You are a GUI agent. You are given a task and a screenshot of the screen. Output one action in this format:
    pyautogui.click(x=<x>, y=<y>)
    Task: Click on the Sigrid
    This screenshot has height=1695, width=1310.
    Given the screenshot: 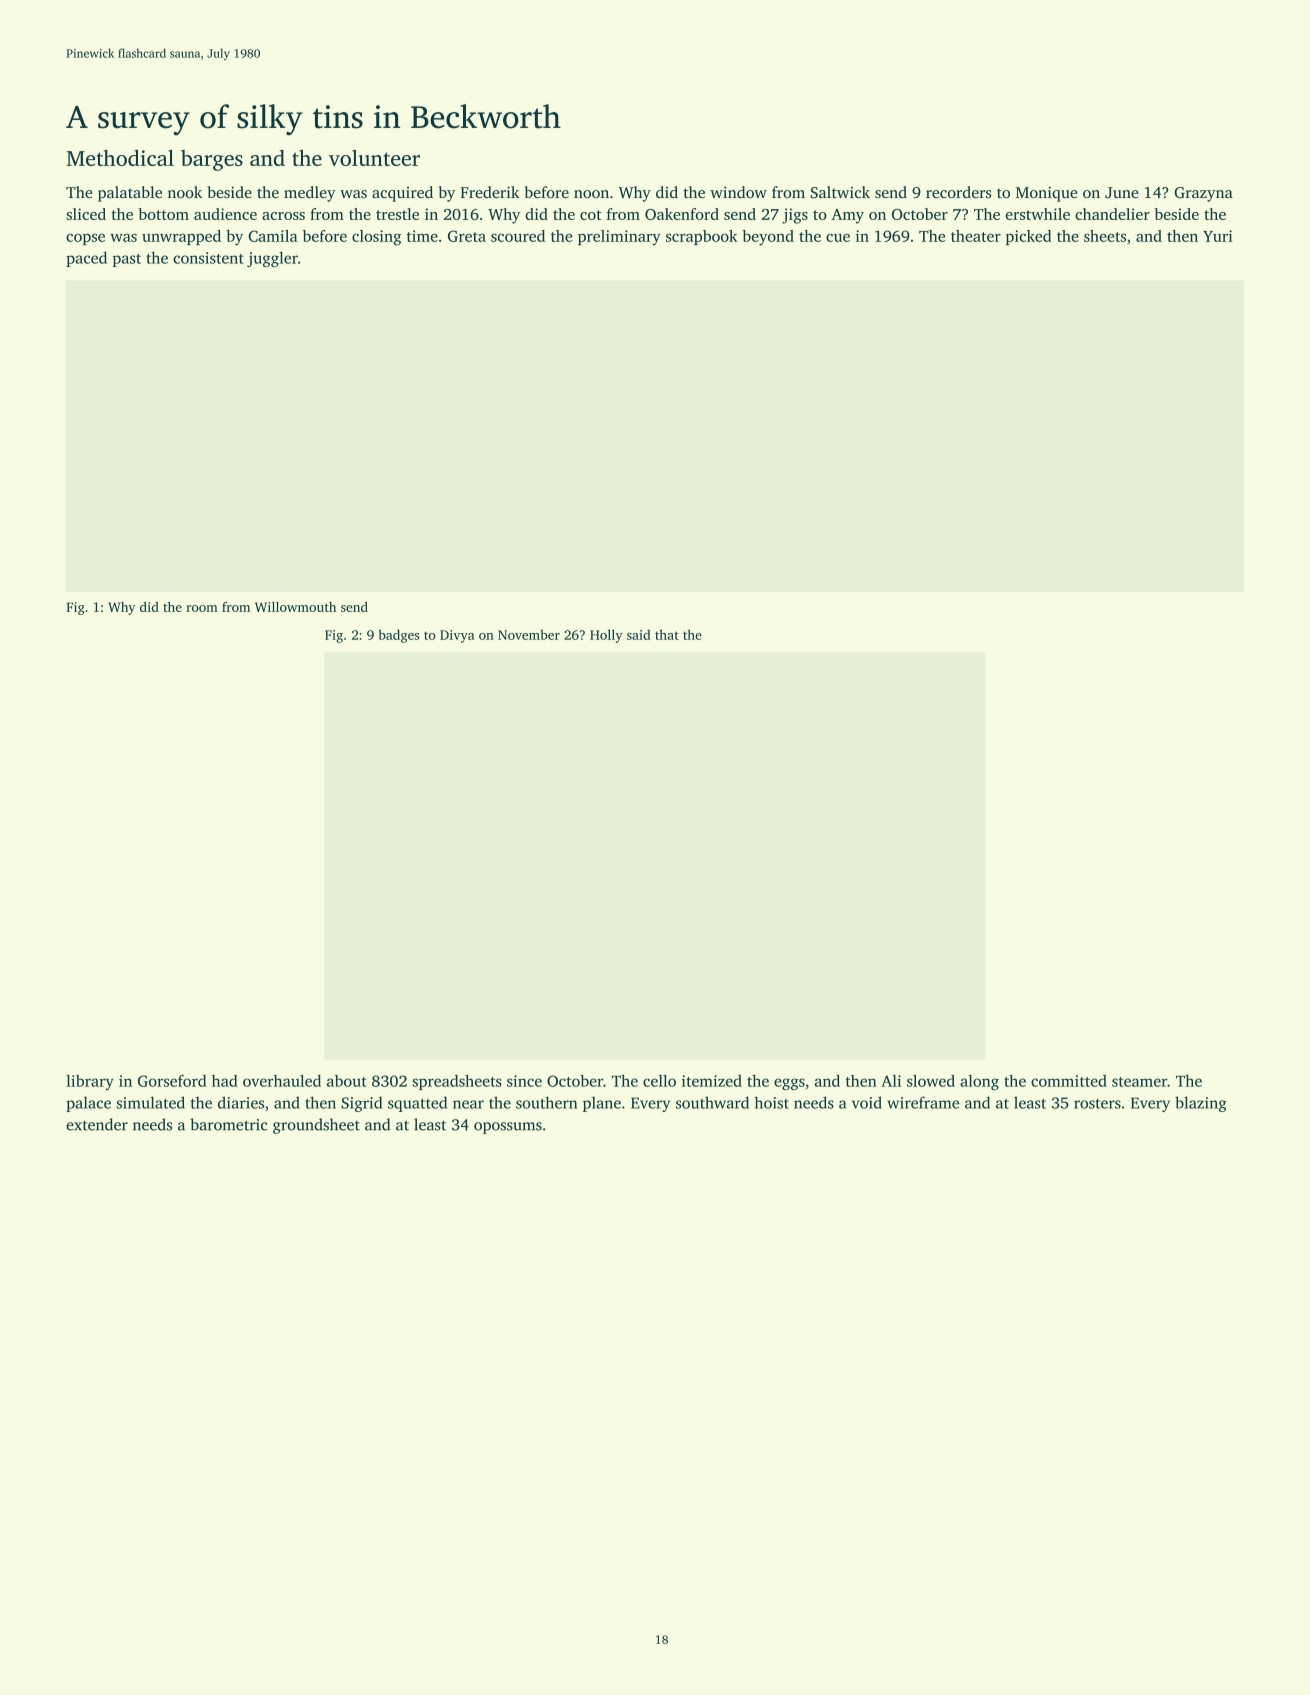 What is the action you would take?
    pyautogui.click(x=361, y=1104)
